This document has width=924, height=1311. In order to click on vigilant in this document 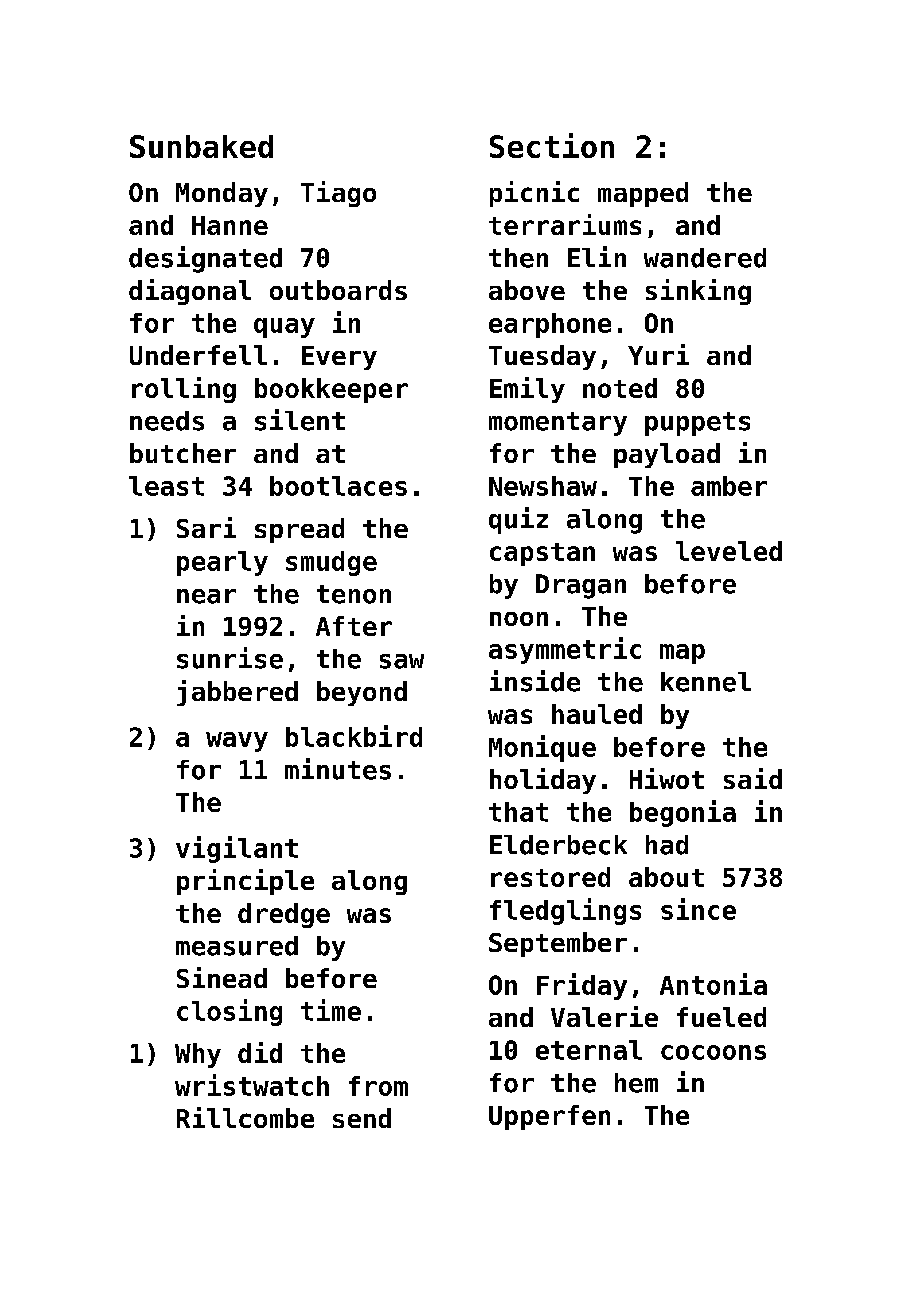, I will do `click(237, 849)`.
